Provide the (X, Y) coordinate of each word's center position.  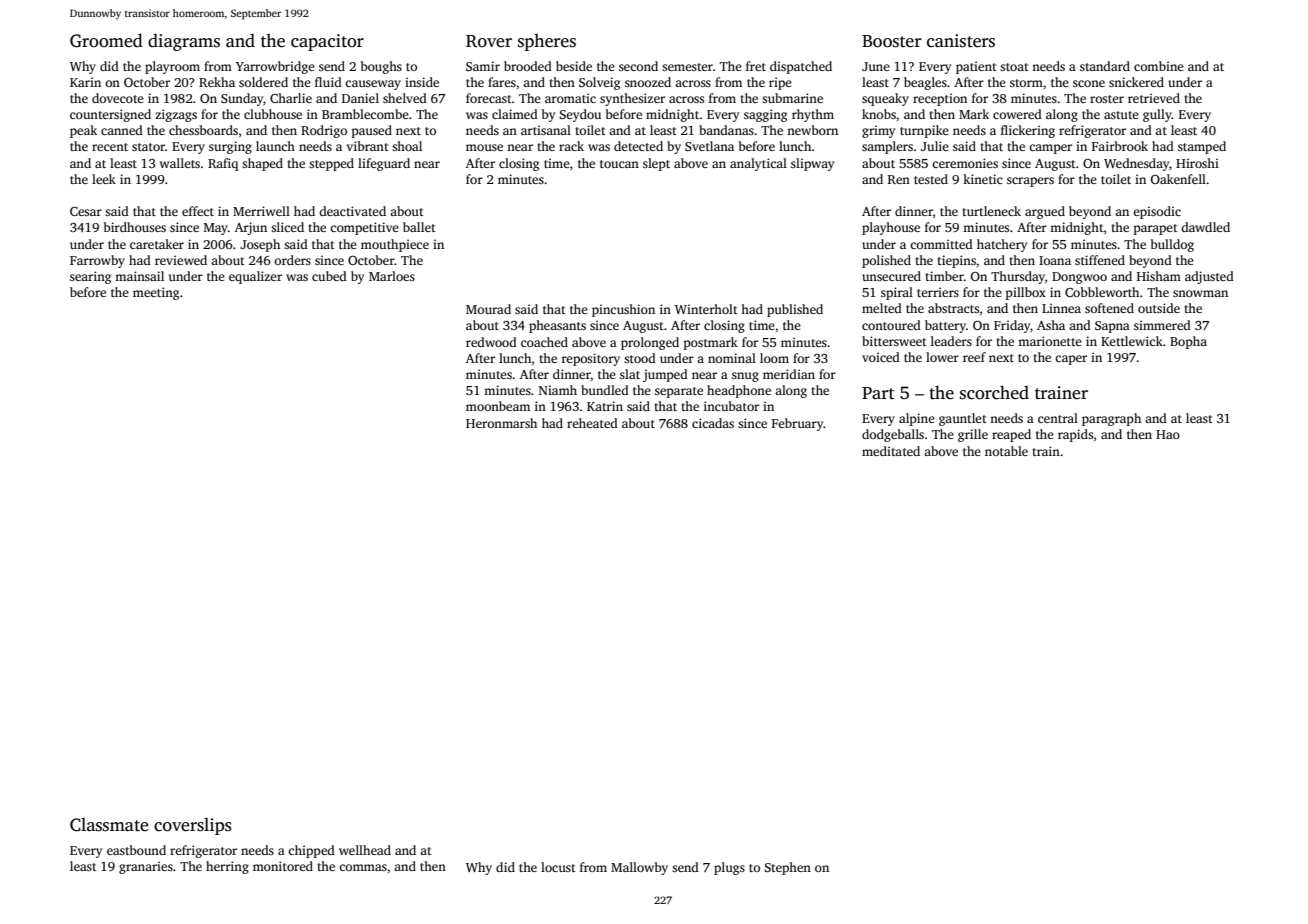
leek (104, 179)
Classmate (109, 825)
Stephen (787, 868)
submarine (792, 98)
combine (1159, 66)
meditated (891, 451)
